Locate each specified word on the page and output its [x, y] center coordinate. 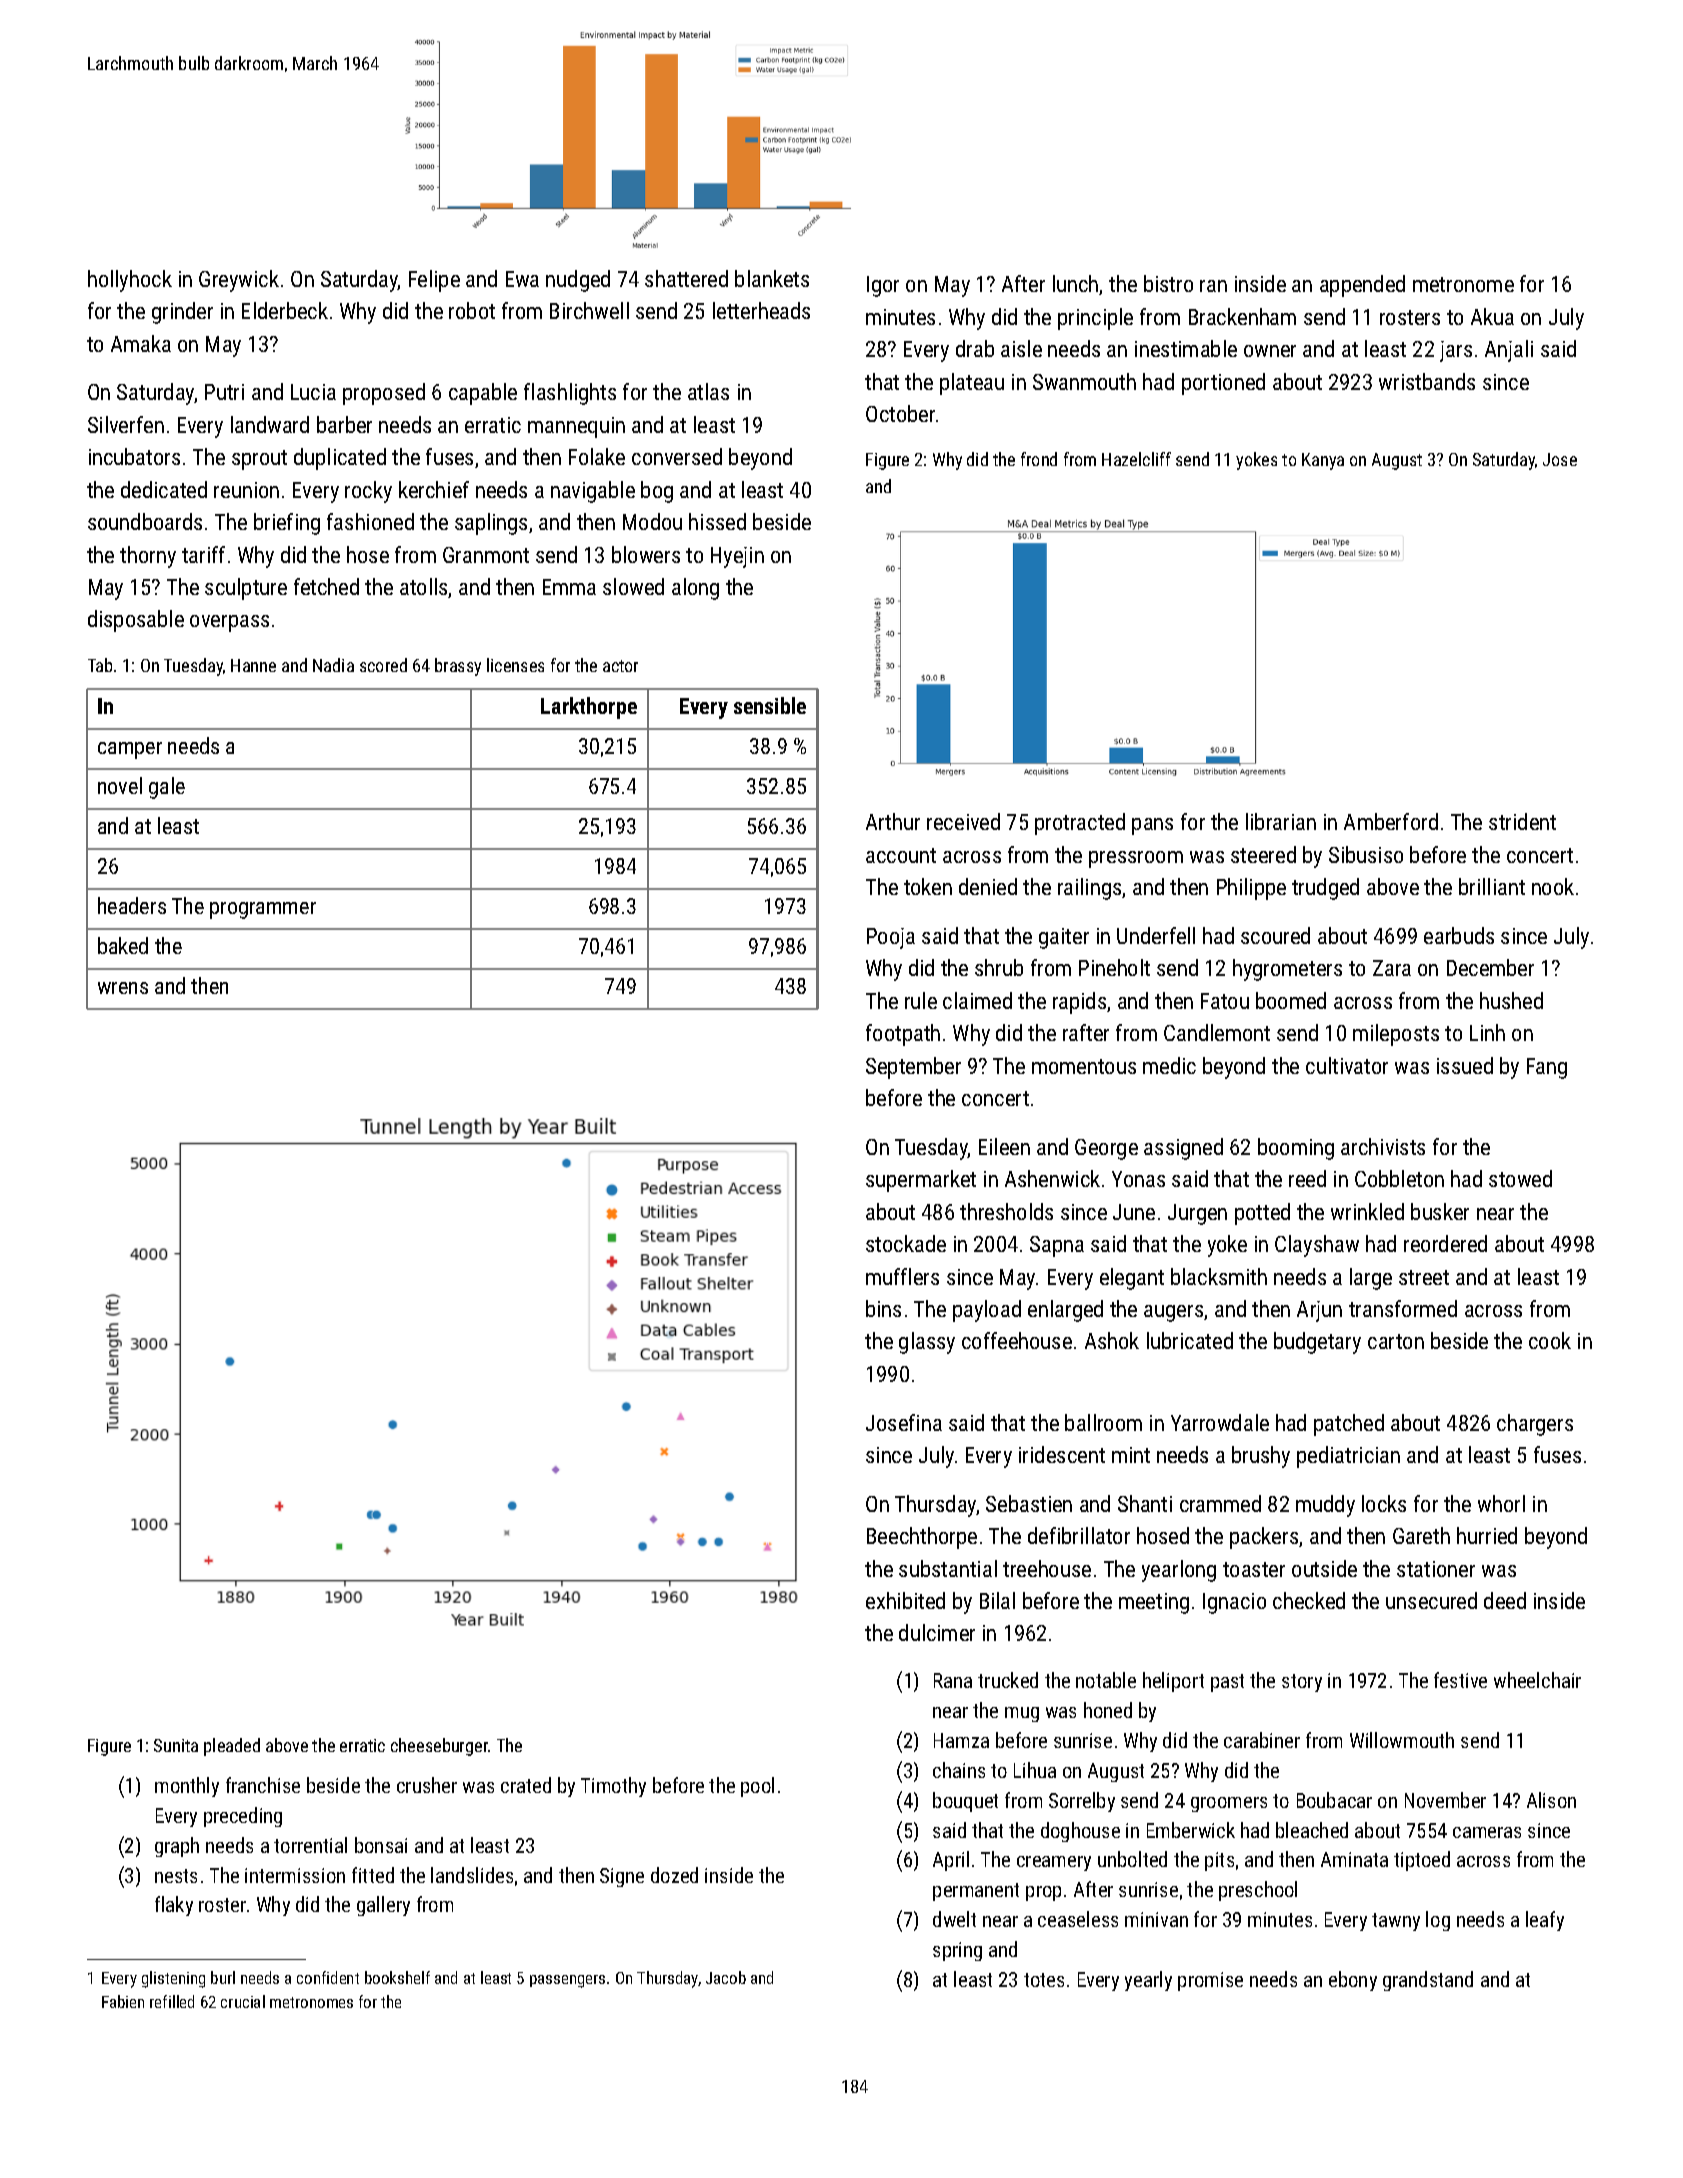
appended [1362, 286]
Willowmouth [1402, 1740]
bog [657, 492]
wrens [123, 988]
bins [883, 1308]
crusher [427, 1785]
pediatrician [1348, 1457]
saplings [491, 524]
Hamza [961, 1740]
